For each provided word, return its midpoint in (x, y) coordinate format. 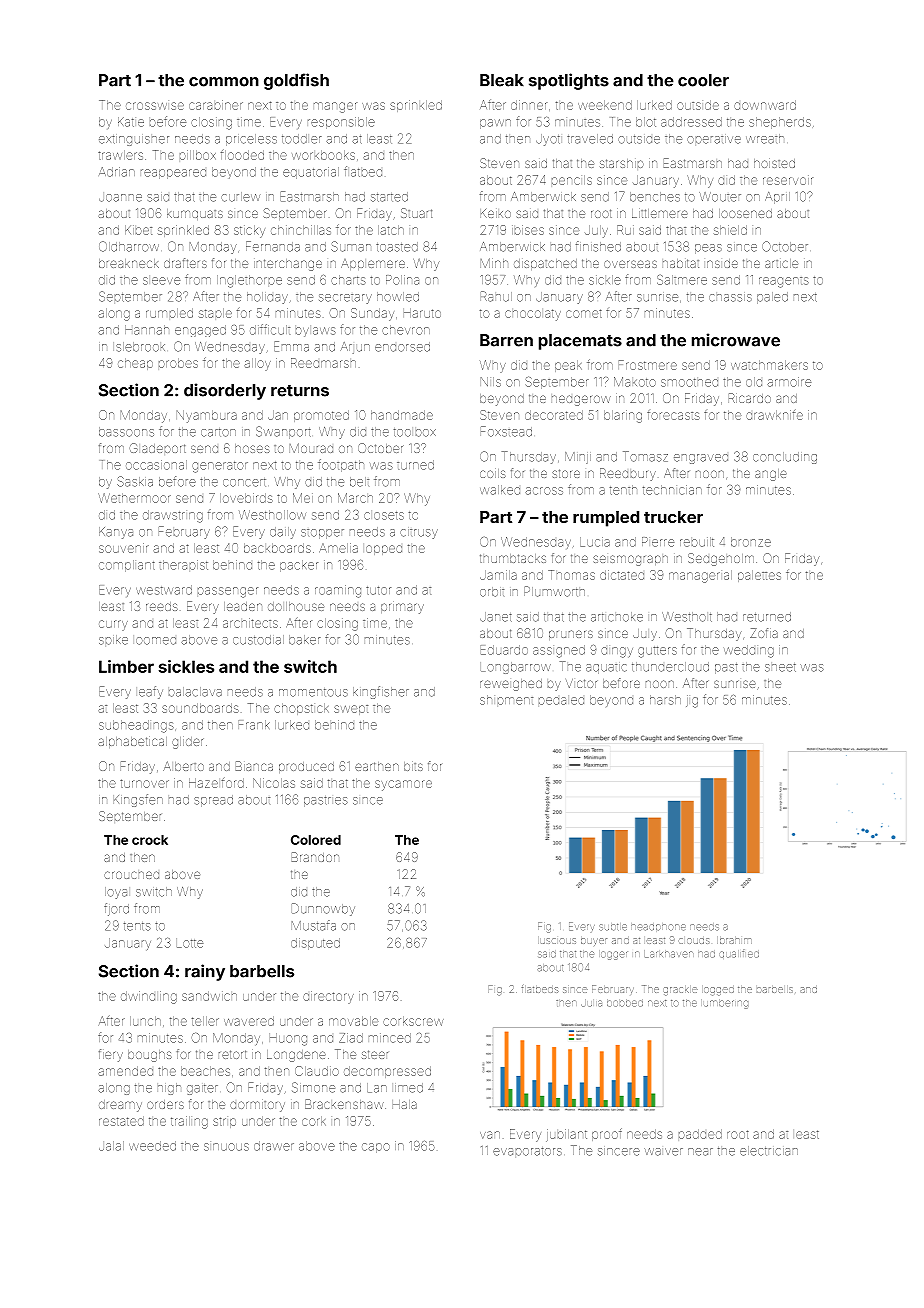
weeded (152, 1146)
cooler (703, 80)
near (700, 1152)
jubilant (566, 1135)
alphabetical (133, 742)
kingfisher (381, 692)
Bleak (502, 80)
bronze (751, 542)
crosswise (155, 106)
